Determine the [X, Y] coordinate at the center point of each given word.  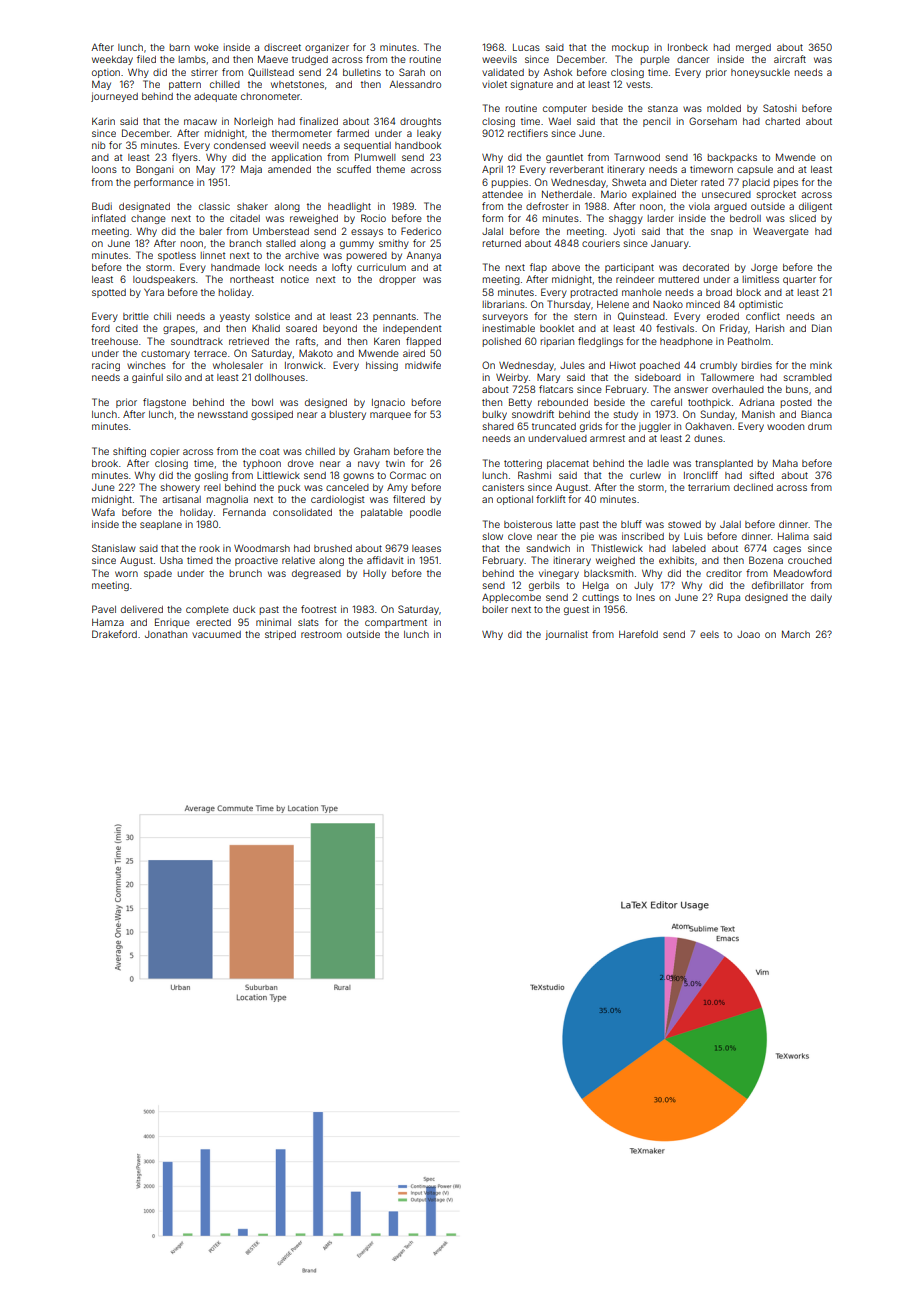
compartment [396, 623]
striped [280, 635]
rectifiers [528, 133]
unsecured [726, 194]
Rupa [728, 598]
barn [180, 47]
